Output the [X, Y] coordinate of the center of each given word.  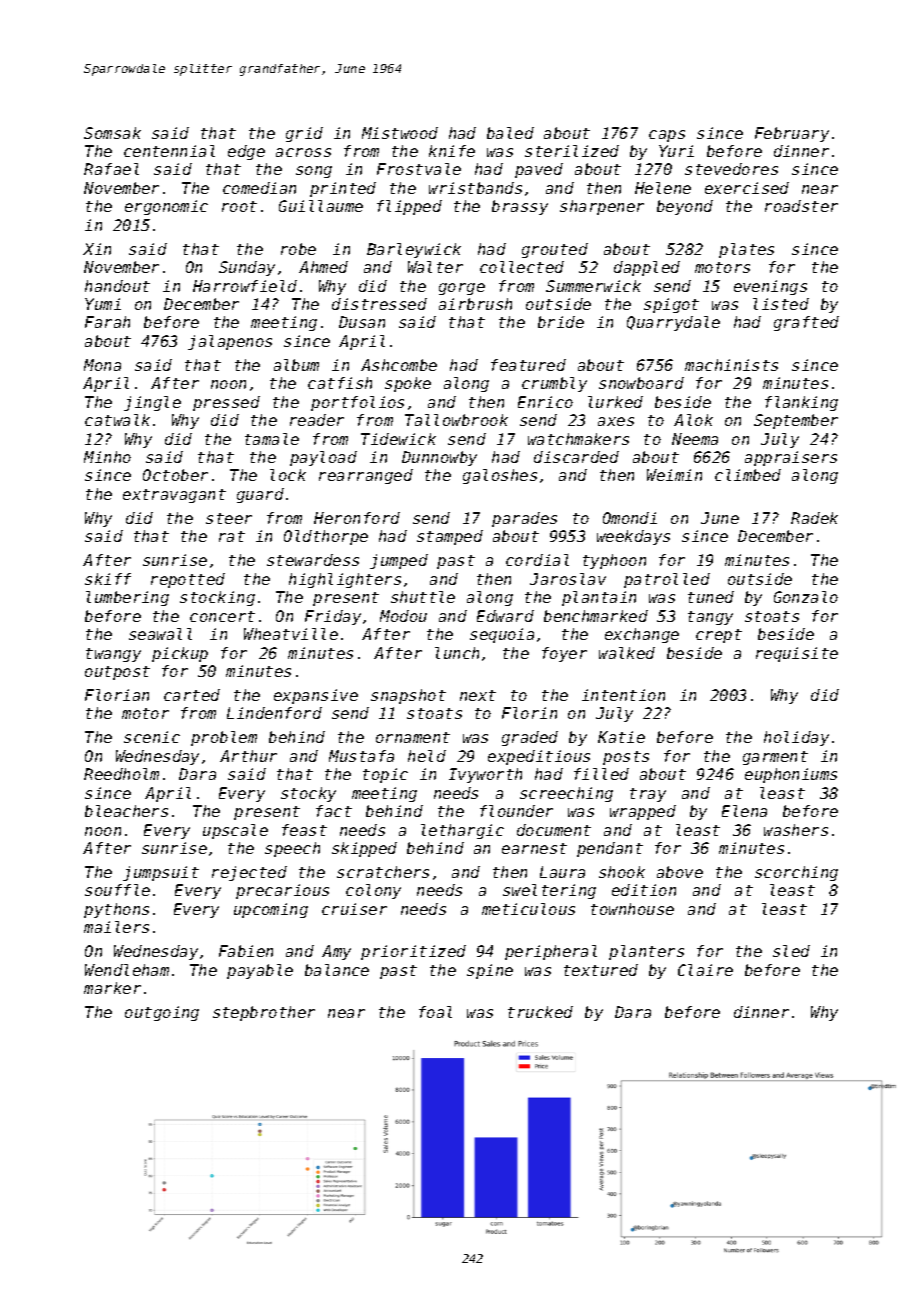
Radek [814, 518]
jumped [399, 561]
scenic [152, 737]
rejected [249, 873]
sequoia [502, 635]
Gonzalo [806, 597]
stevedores [731, 169]
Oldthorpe [326, 537]
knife [452, 151]
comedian [259, 188]
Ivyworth [485, 775]
